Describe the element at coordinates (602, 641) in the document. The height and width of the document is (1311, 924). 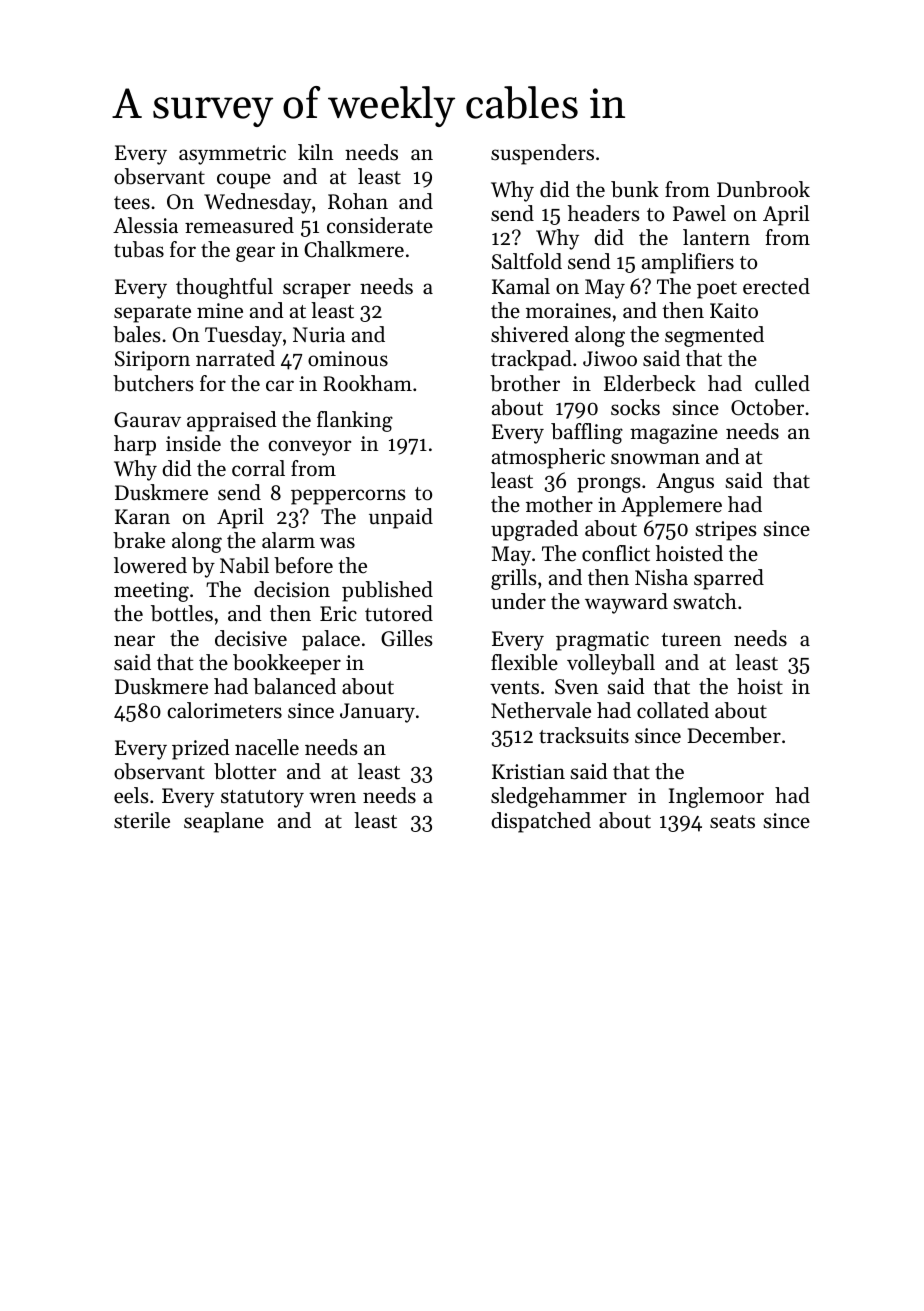
I see `pragmatic` at that location.
